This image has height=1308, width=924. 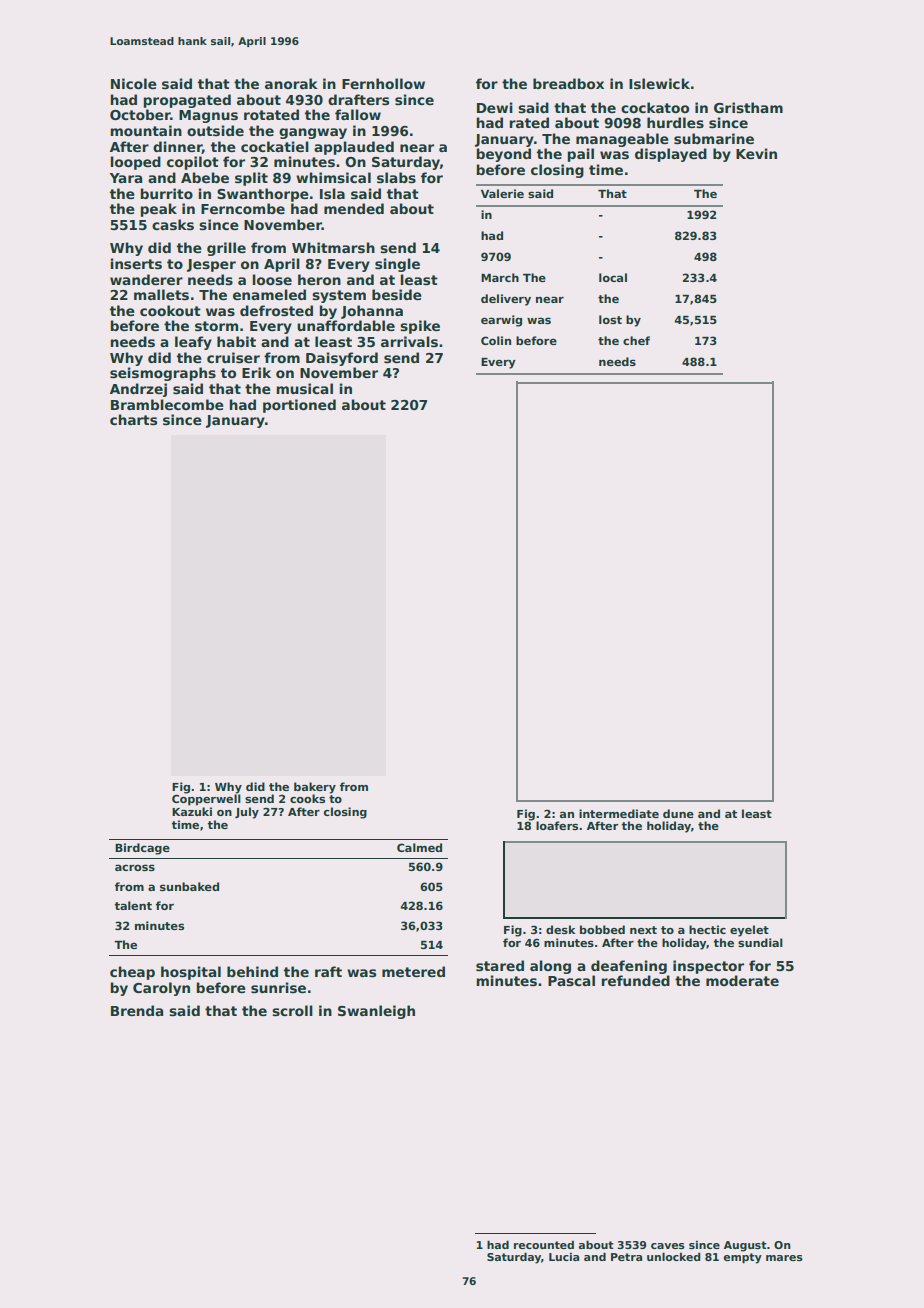 What do you see at coordinates (383, 83) in the image?
I see `Fernhollow` at bounding box center [383, 83].
